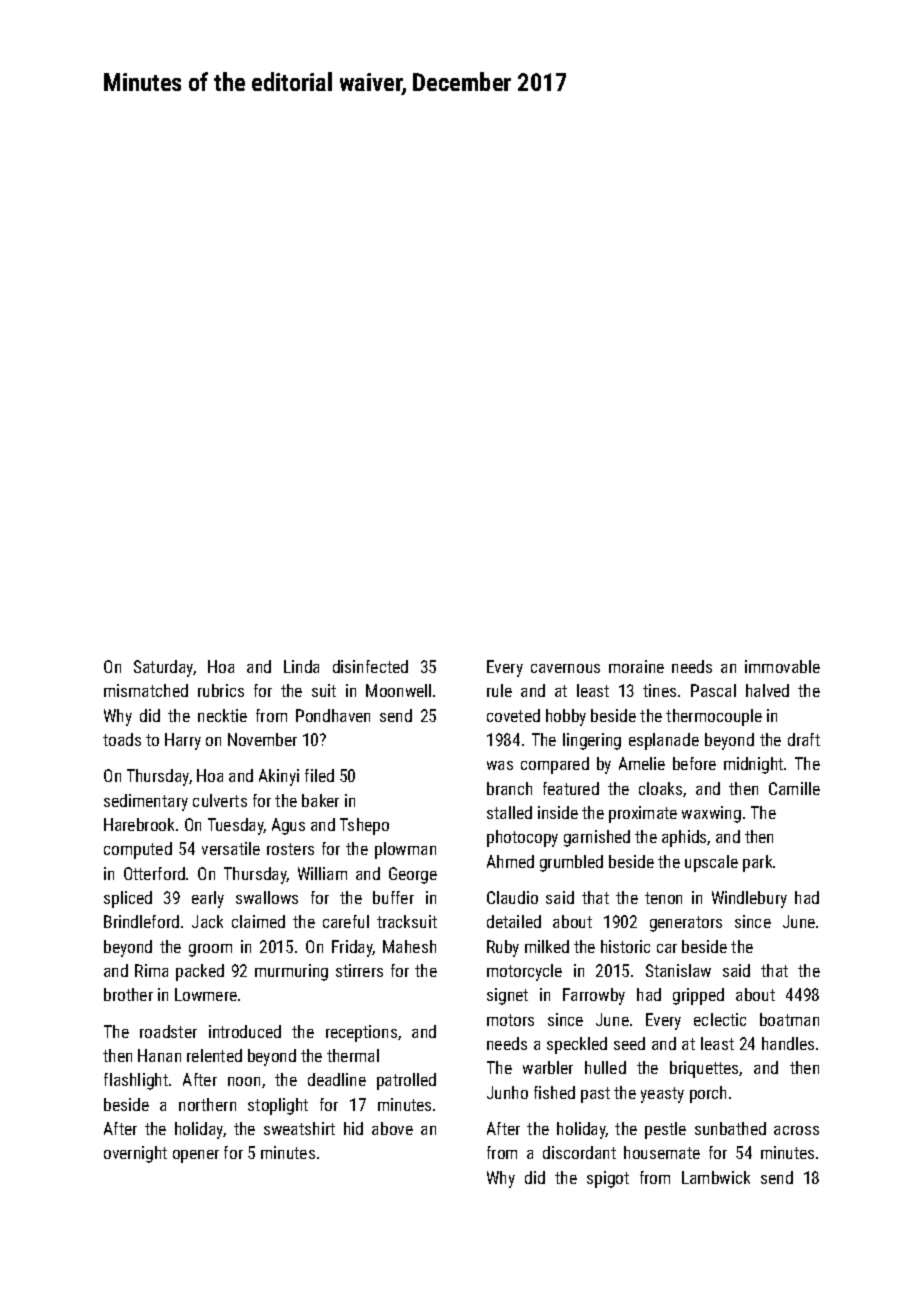 The height and width of the screenshot is (1314, 924). What do you see at coordinates (301, 666) in the screenshot?
I see `Linda` at bounding box center [301, 666].
